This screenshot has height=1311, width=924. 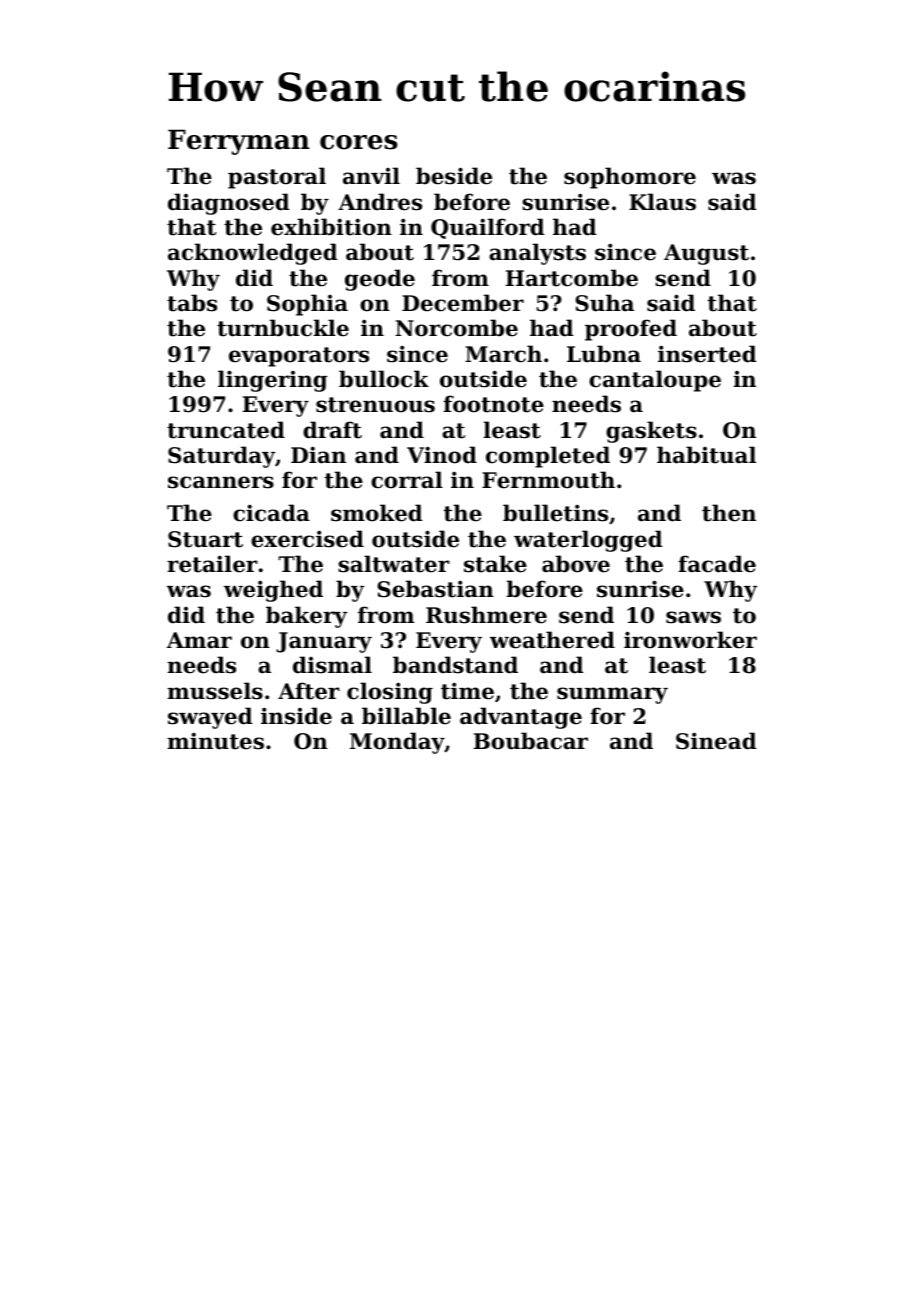 What do you see at coordinates (706, 455) in the screenshot?
I see `habitual` at bounding box center [706, 455].
